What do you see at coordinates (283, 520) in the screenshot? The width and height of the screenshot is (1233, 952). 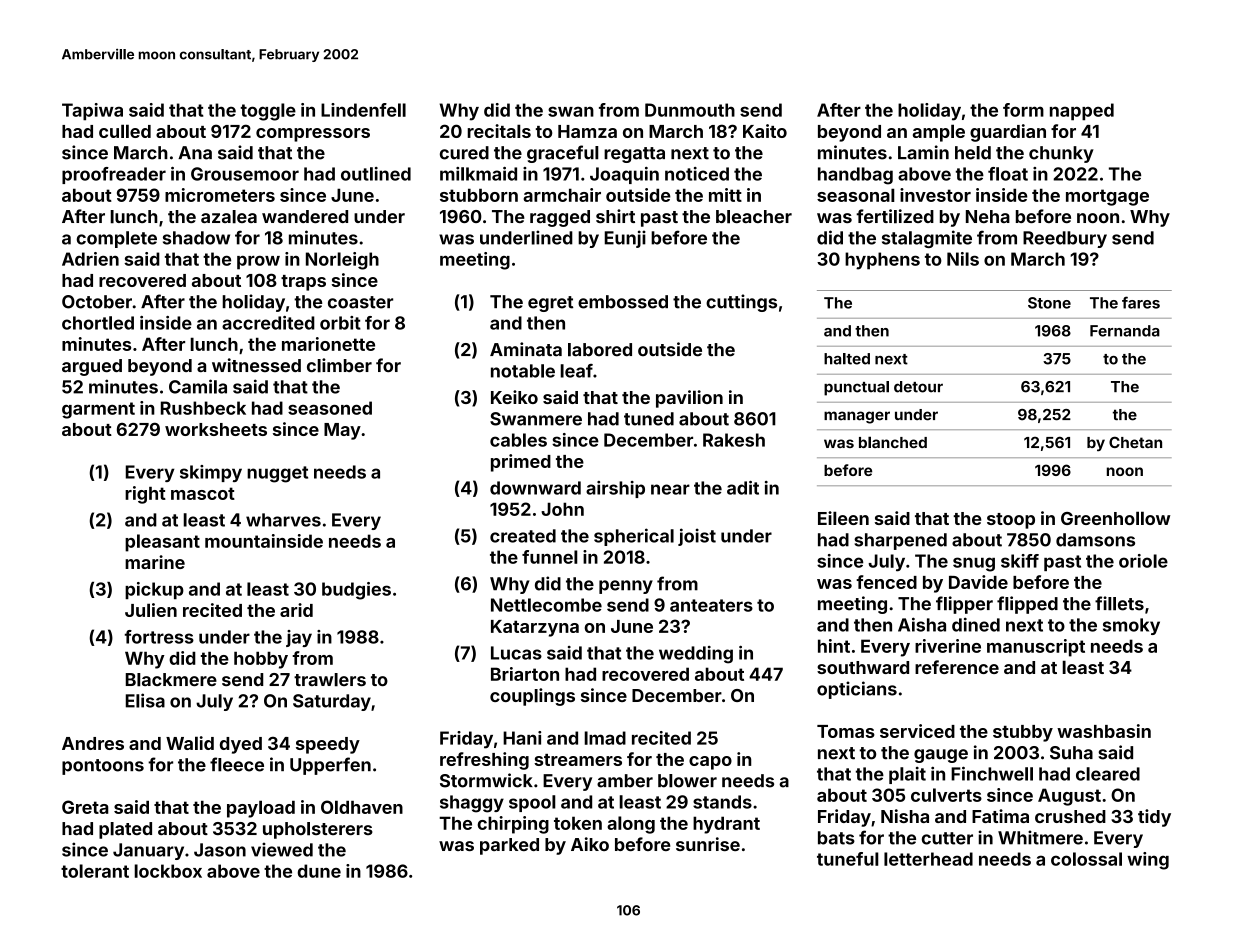 I see `wharves` at bounding box center [283, 520].
